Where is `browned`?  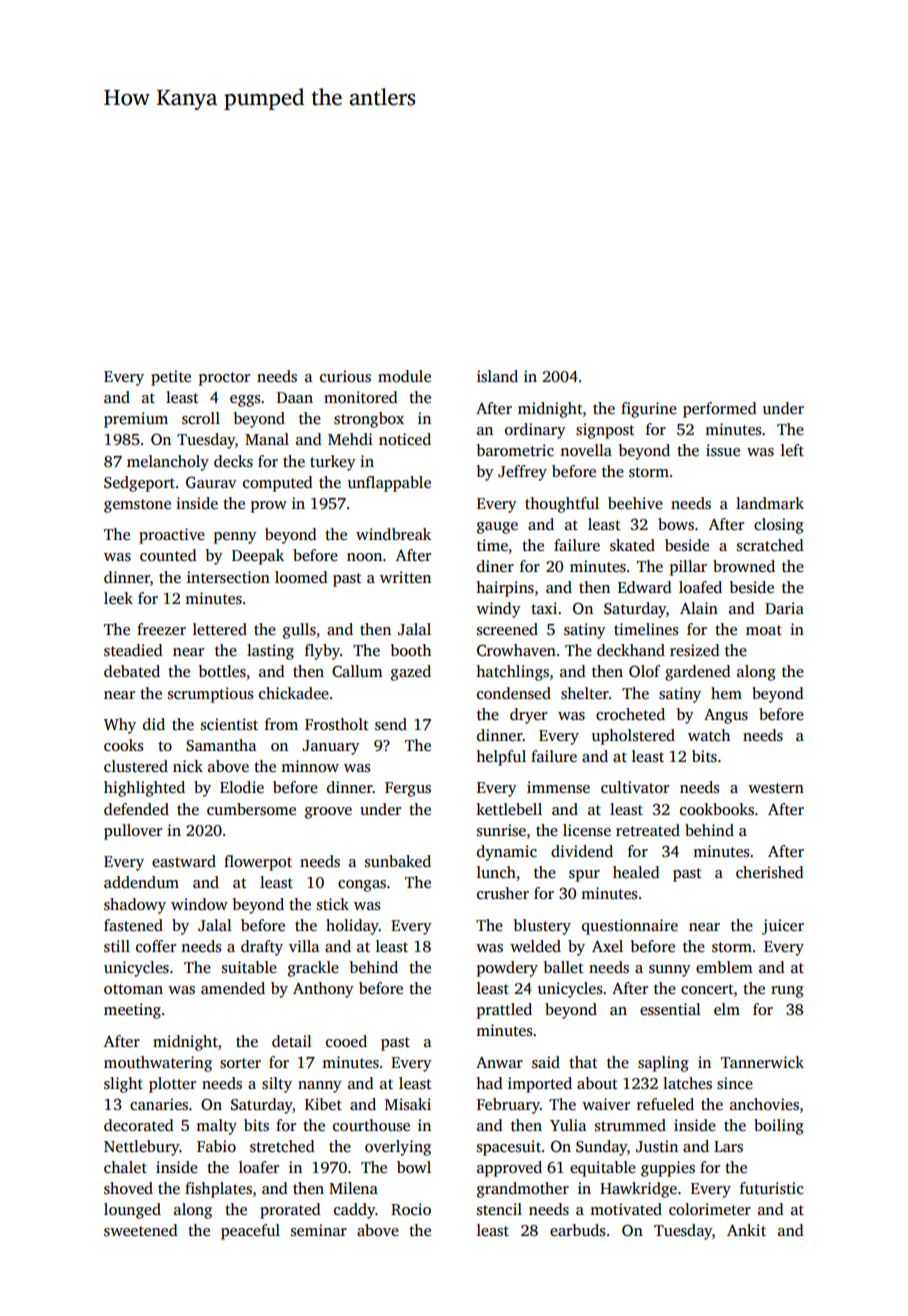 browned is located at coordinates (744, 566).
